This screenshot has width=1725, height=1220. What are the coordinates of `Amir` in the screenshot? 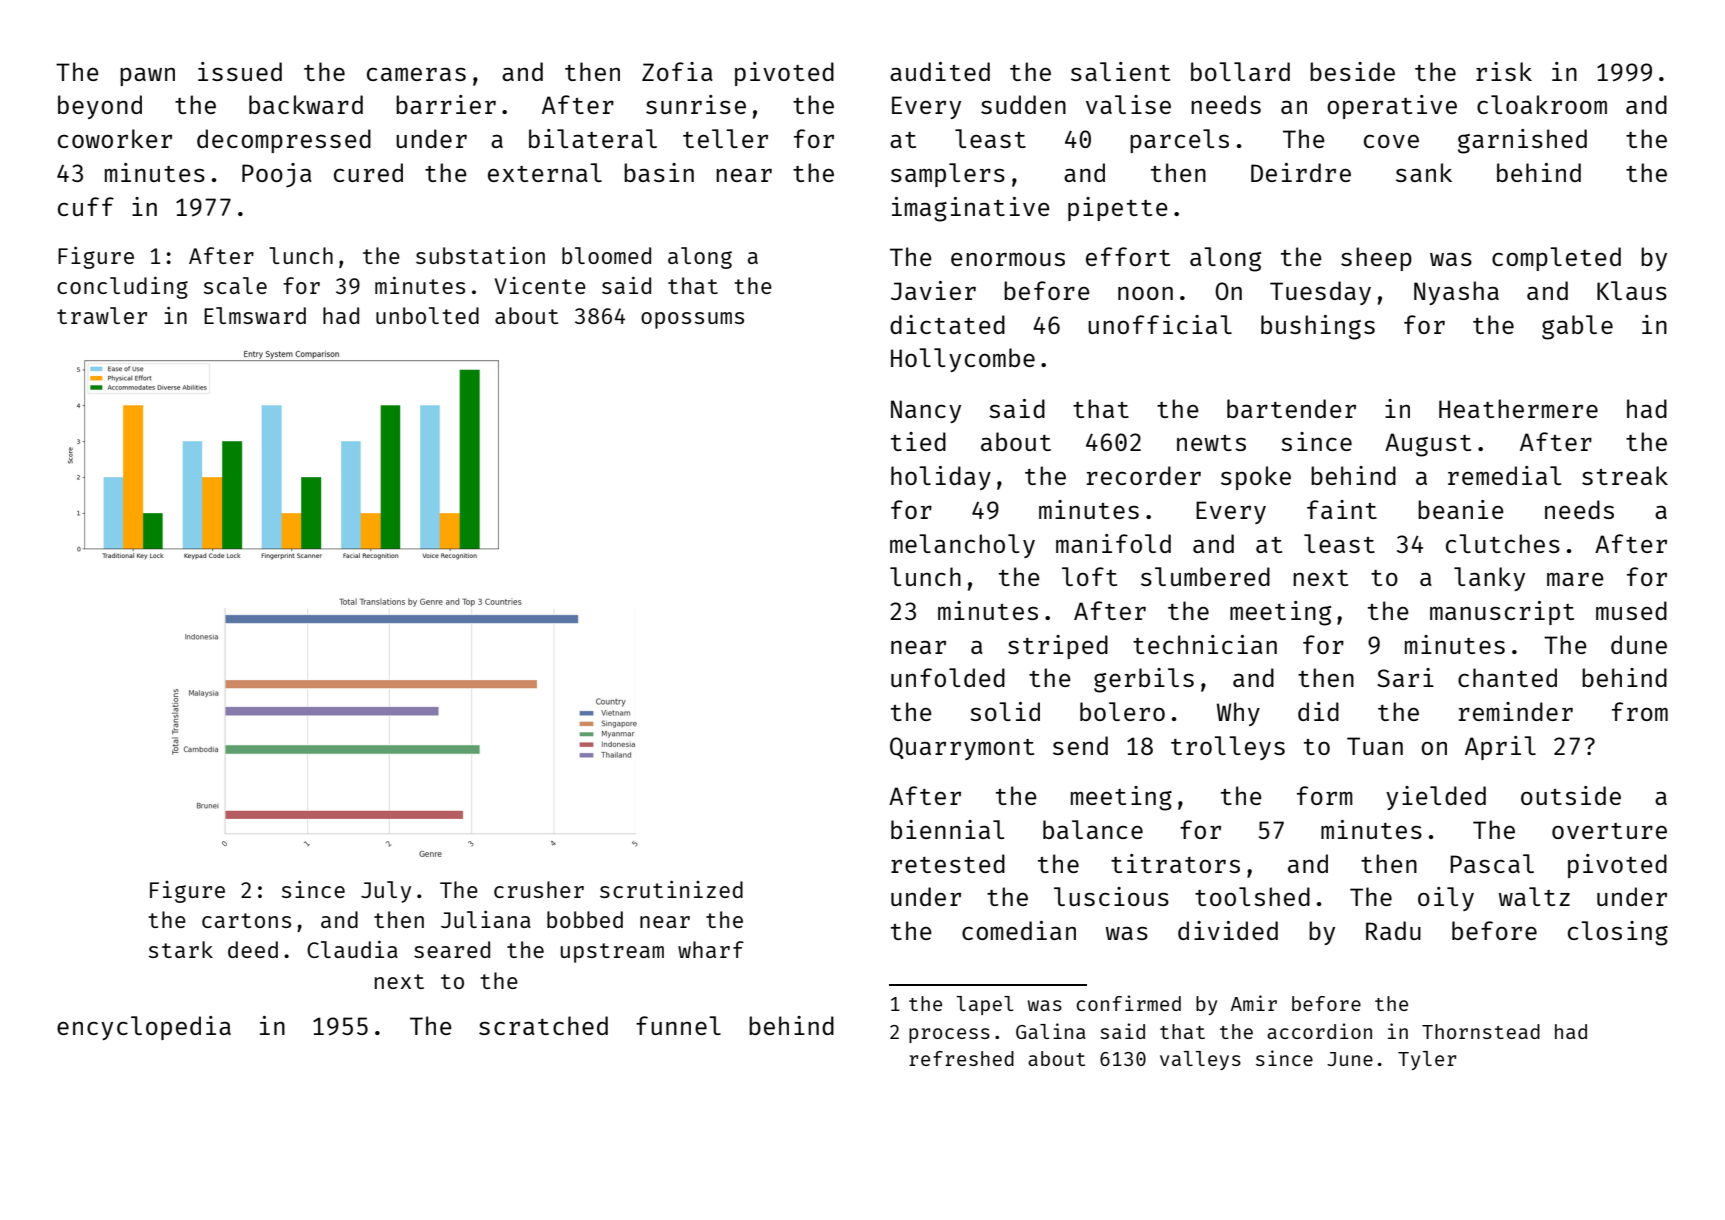 It's located at (1254, 1003).
